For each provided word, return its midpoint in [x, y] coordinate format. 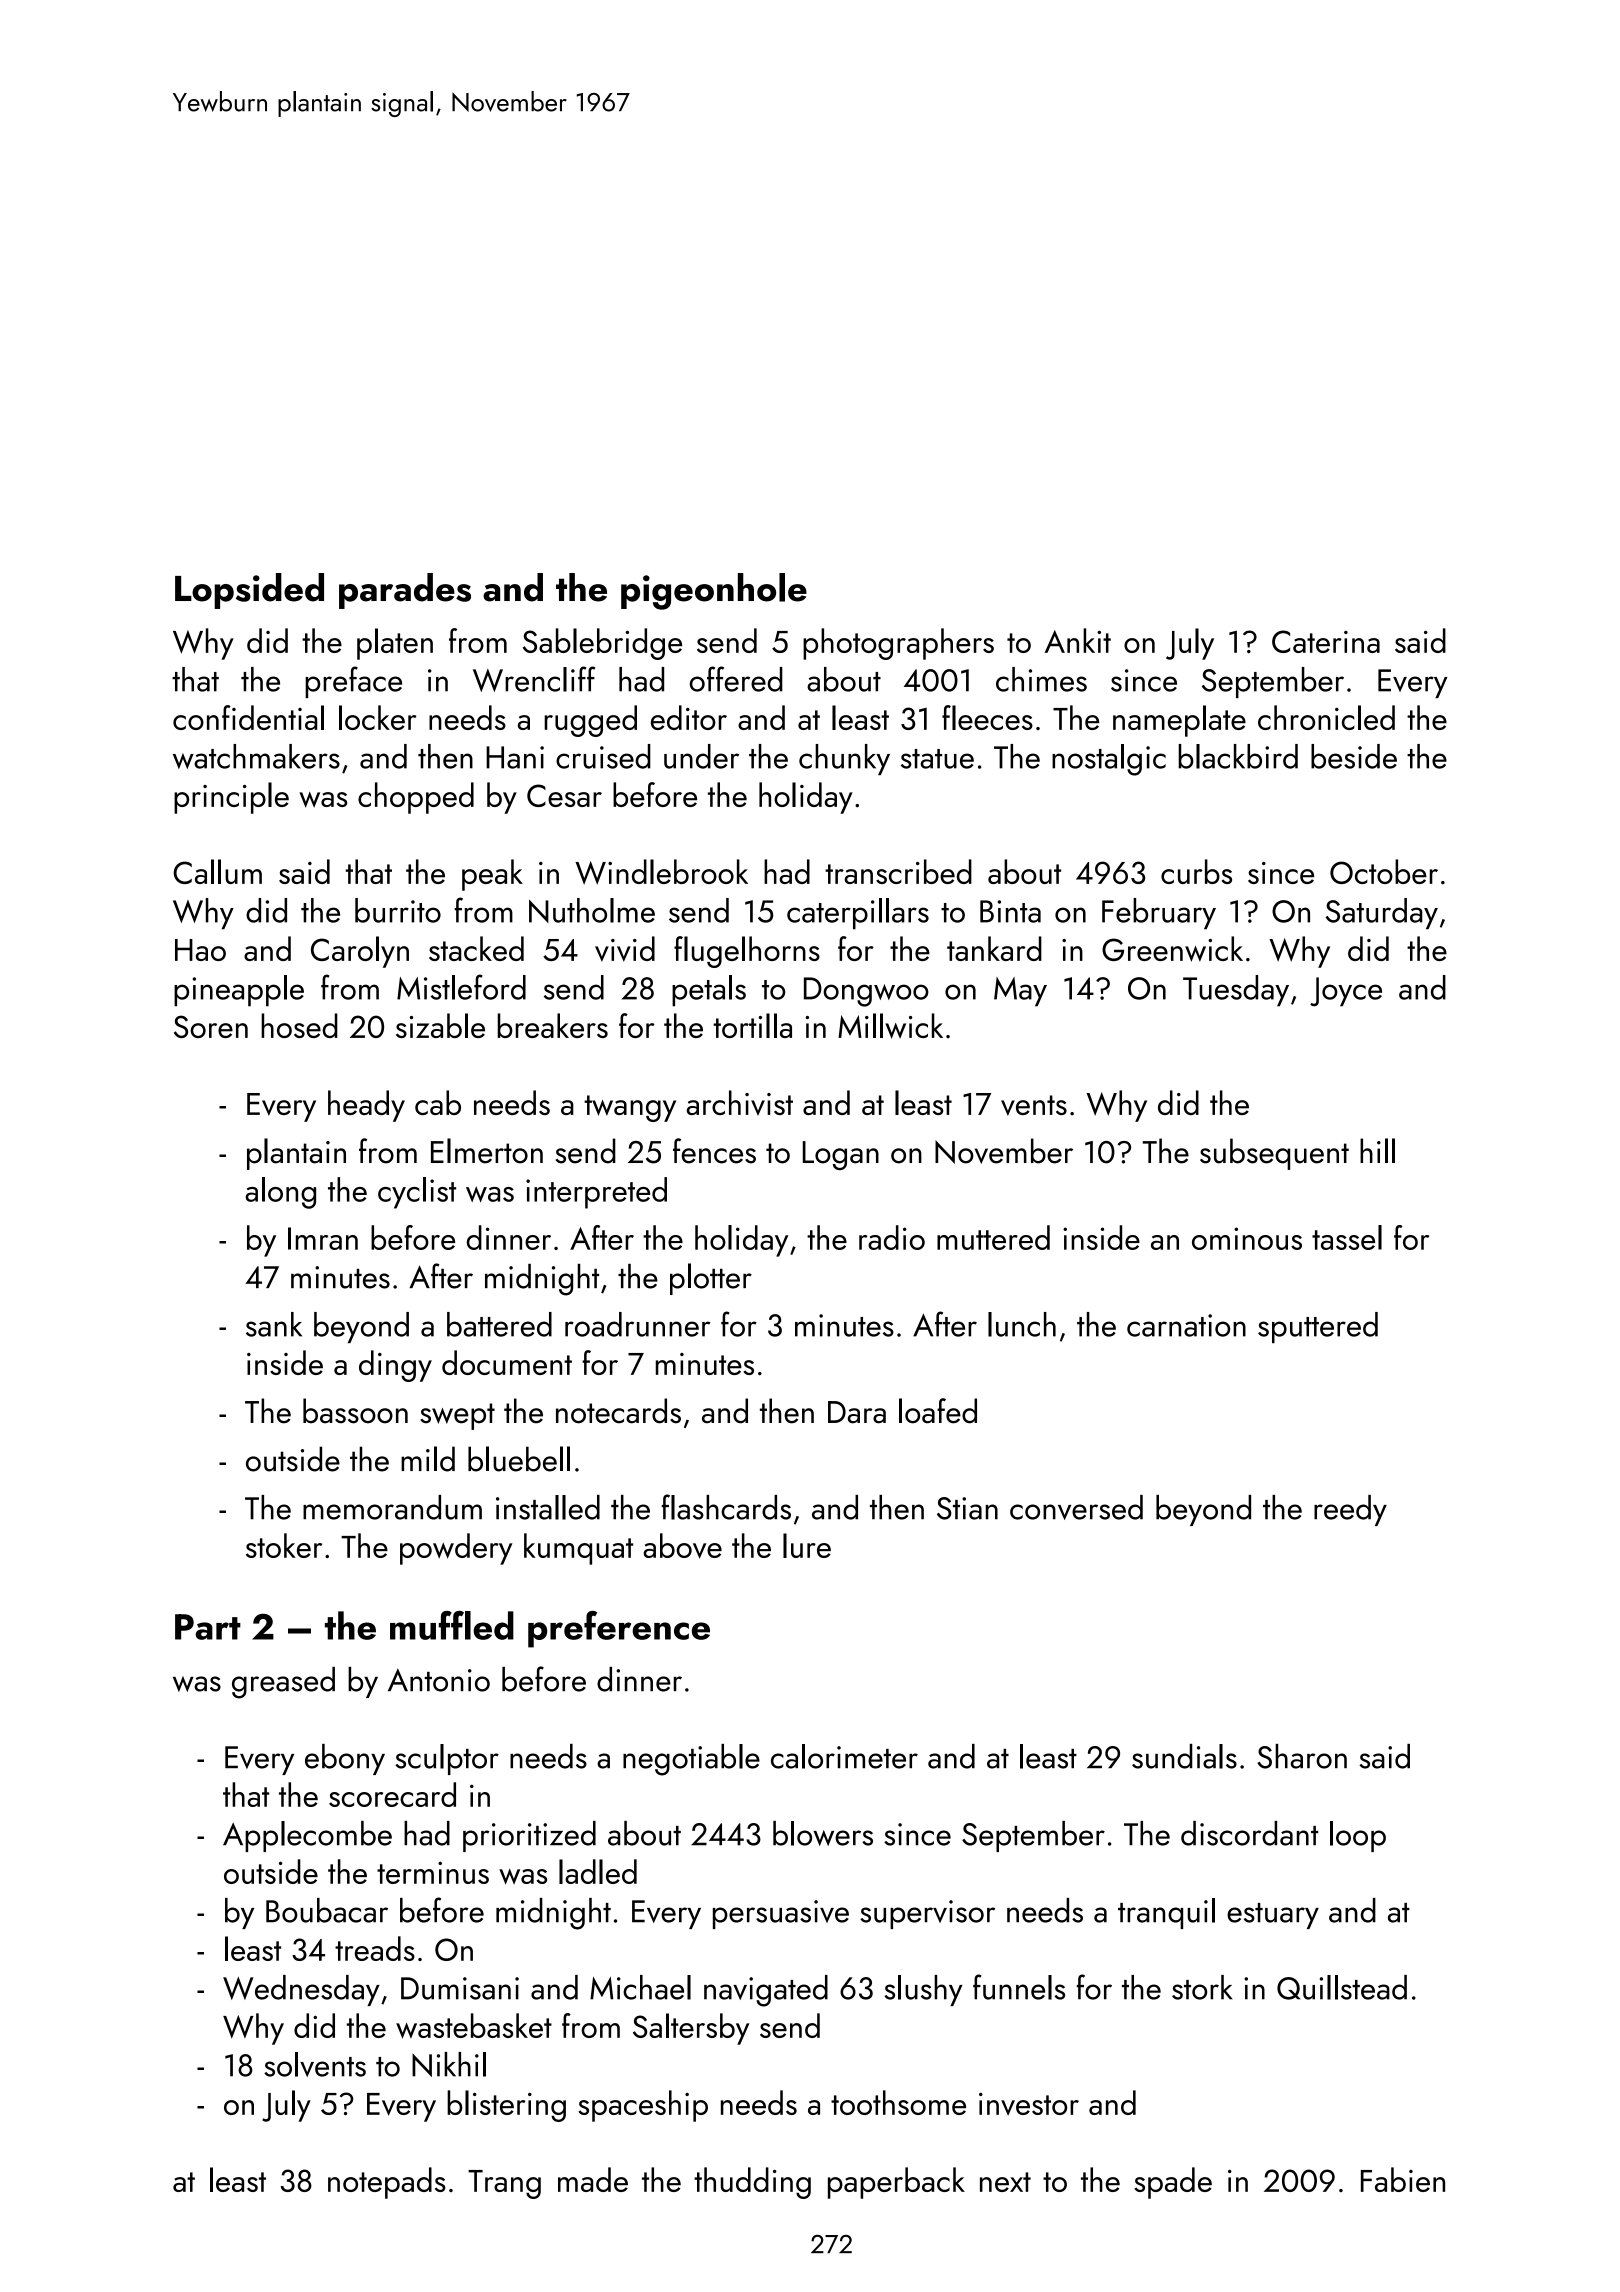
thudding [752, 2183]
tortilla [752, 1025]
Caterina [1326, 641]
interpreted [596, 1193]
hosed [299, 1025]
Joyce [1346, 992]
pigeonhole [714, 591]
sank [274, 1324]
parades [405, 591]
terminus [433, 1872]
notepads [387, 2183]
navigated [766, 1991]
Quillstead [1342, 1987]
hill [1377, 1150]
